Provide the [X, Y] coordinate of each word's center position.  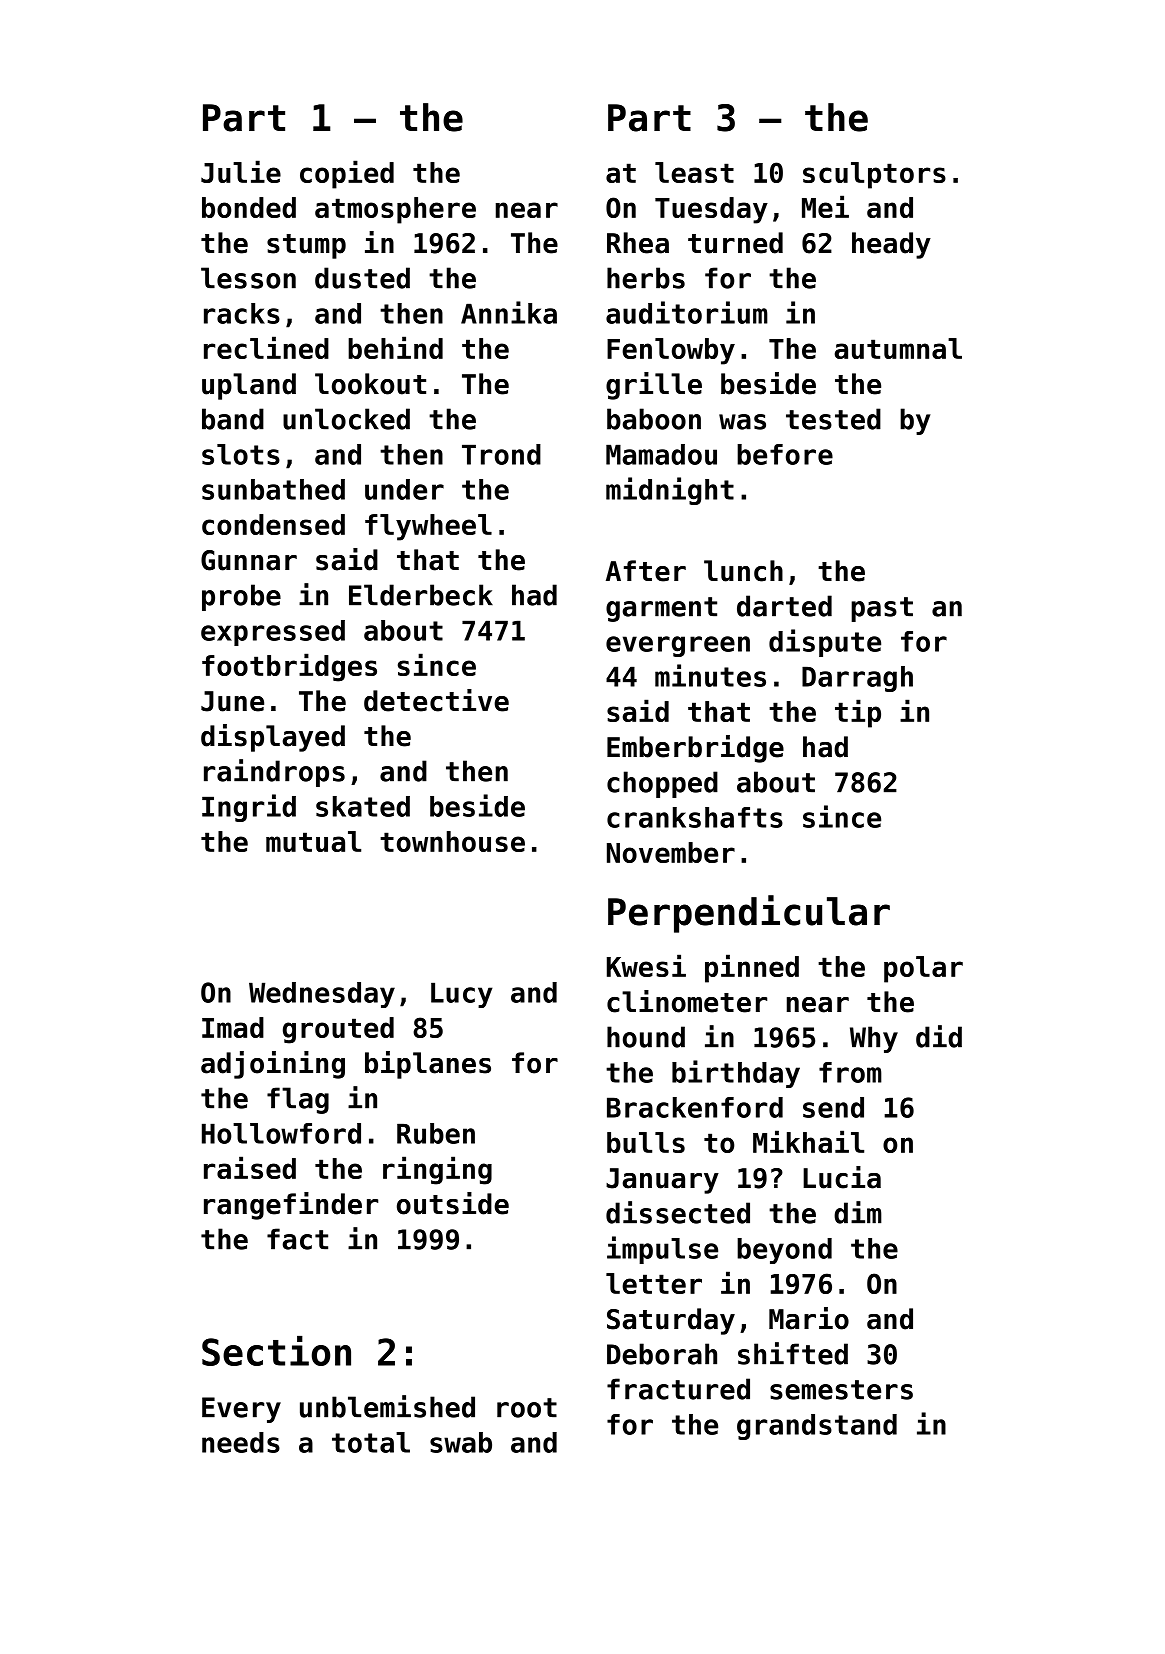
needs [241, 1442]
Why [874, 1039]
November [671, 852]
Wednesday [322, 995]
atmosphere [395, 210]
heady [891, 245]
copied [347, 174]
